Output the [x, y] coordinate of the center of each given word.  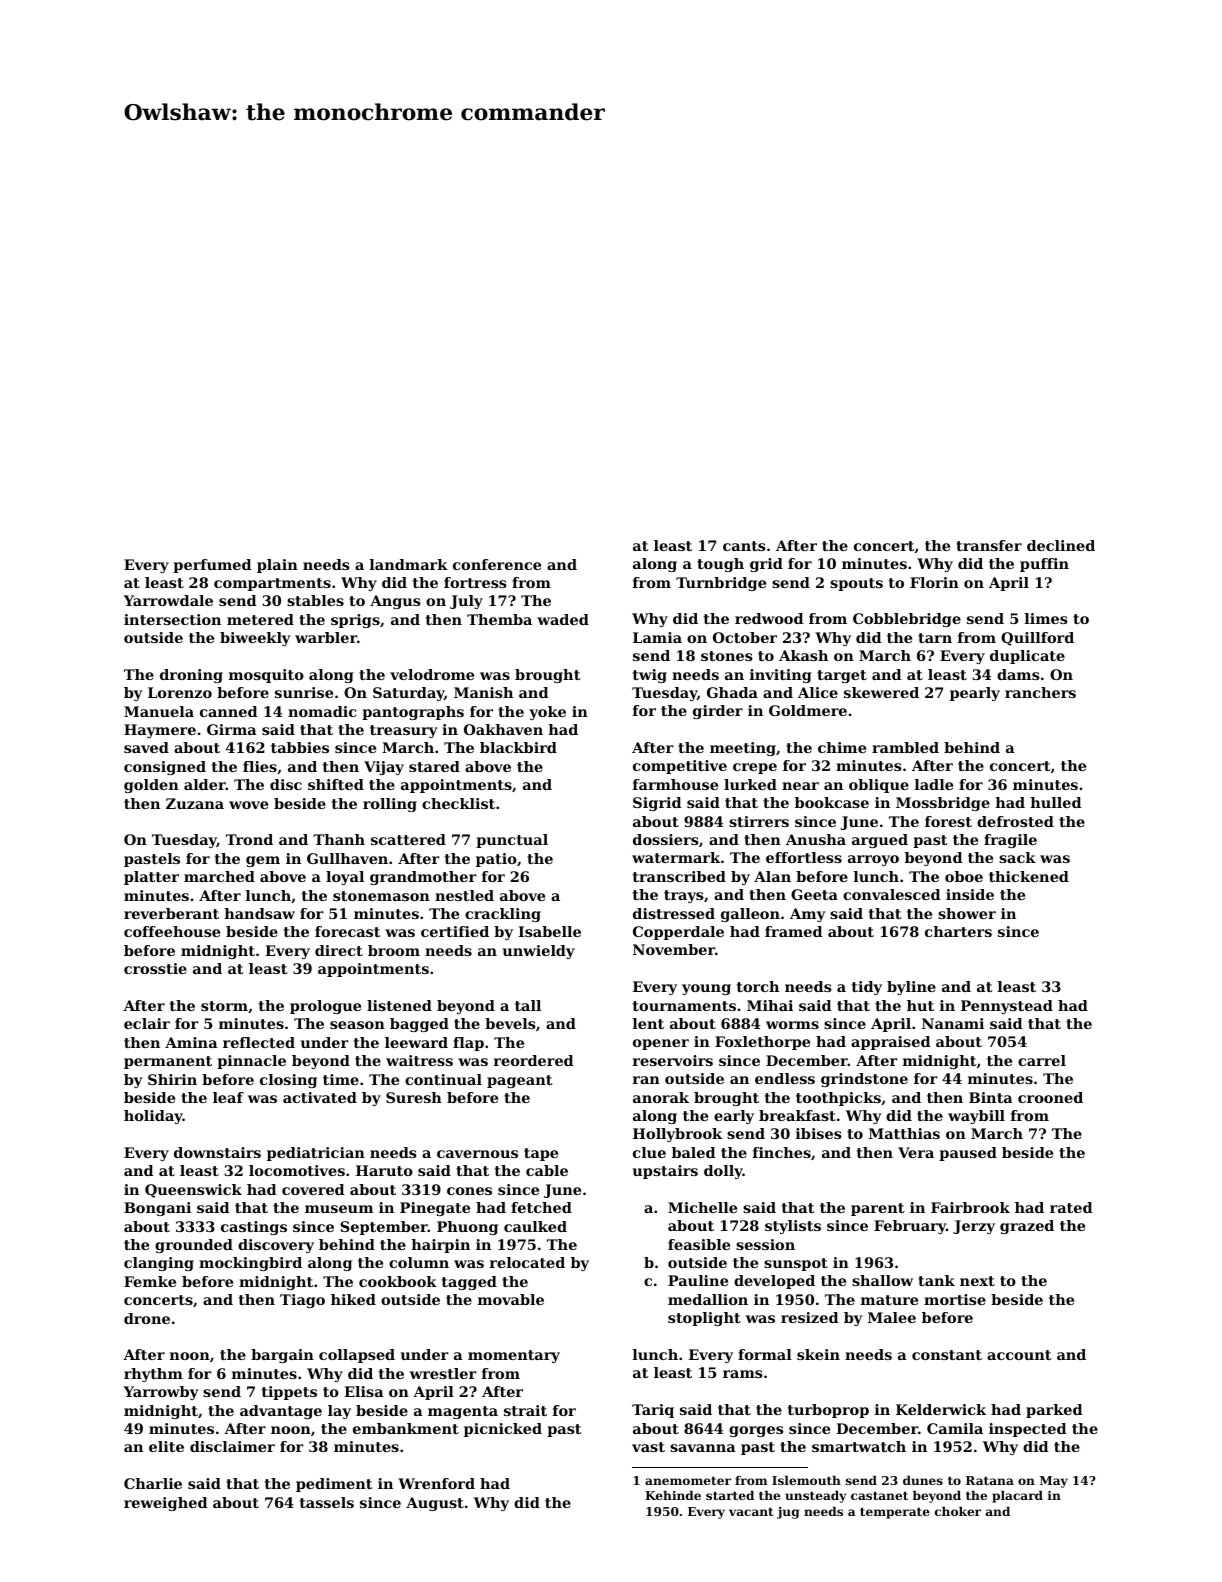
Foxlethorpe [762, 1043]
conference [497, 564]
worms [792, 1025]
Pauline [698, 1280]
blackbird [518, 747]
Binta [991, 1097]
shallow [882, 1280]
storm [224, 1006]
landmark [409, 564]
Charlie [153, 1483]
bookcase [832, 802]
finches [782, 1152]
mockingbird [250, 1264]
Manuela [159, 711]
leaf [228, 1097]
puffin [1044, 565]
